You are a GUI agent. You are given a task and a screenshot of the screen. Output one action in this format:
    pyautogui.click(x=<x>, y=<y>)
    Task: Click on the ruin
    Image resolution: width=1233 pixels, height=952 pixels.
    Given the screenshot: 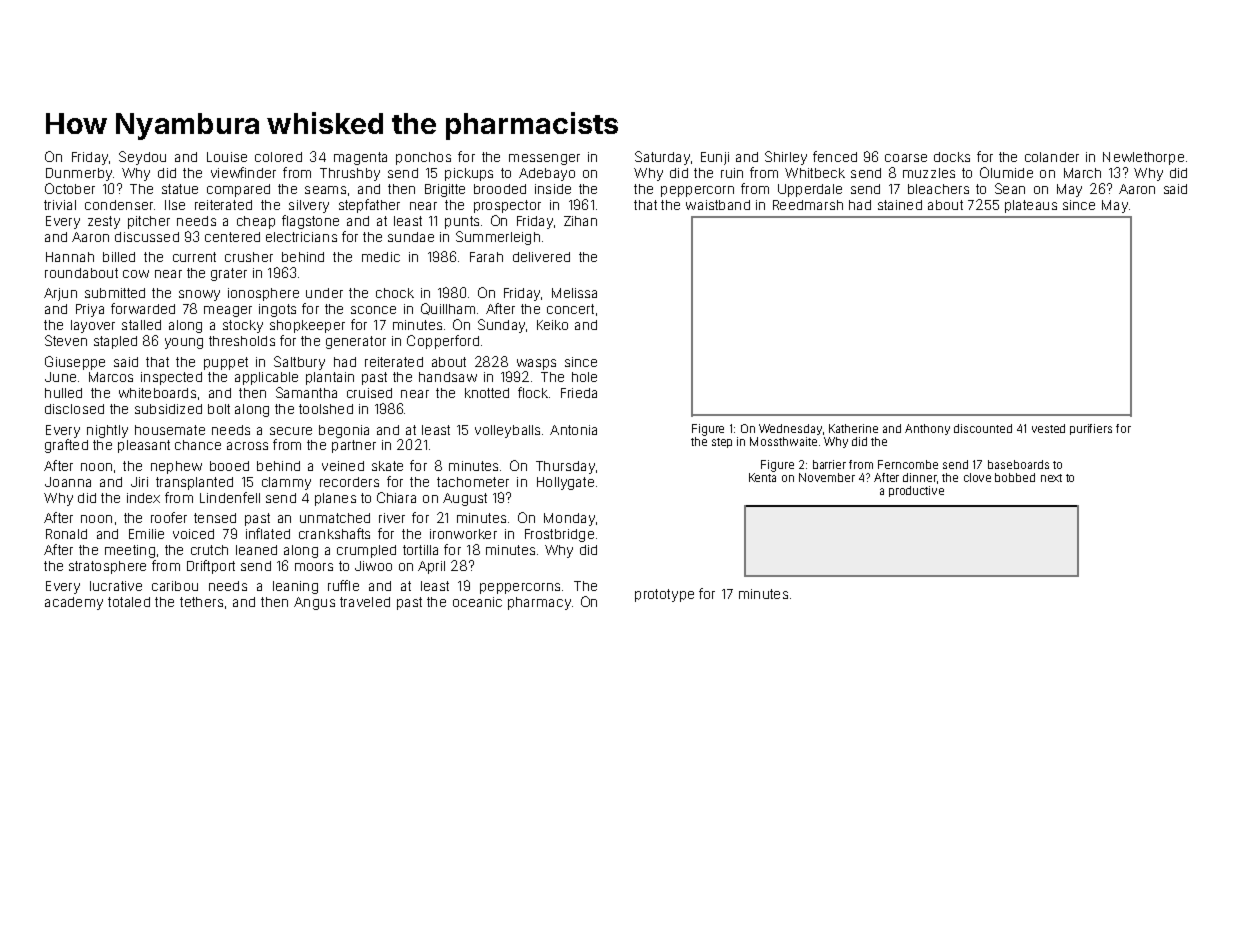 What is the action you would take?
    pyautogui.click(x=732, y=173)
